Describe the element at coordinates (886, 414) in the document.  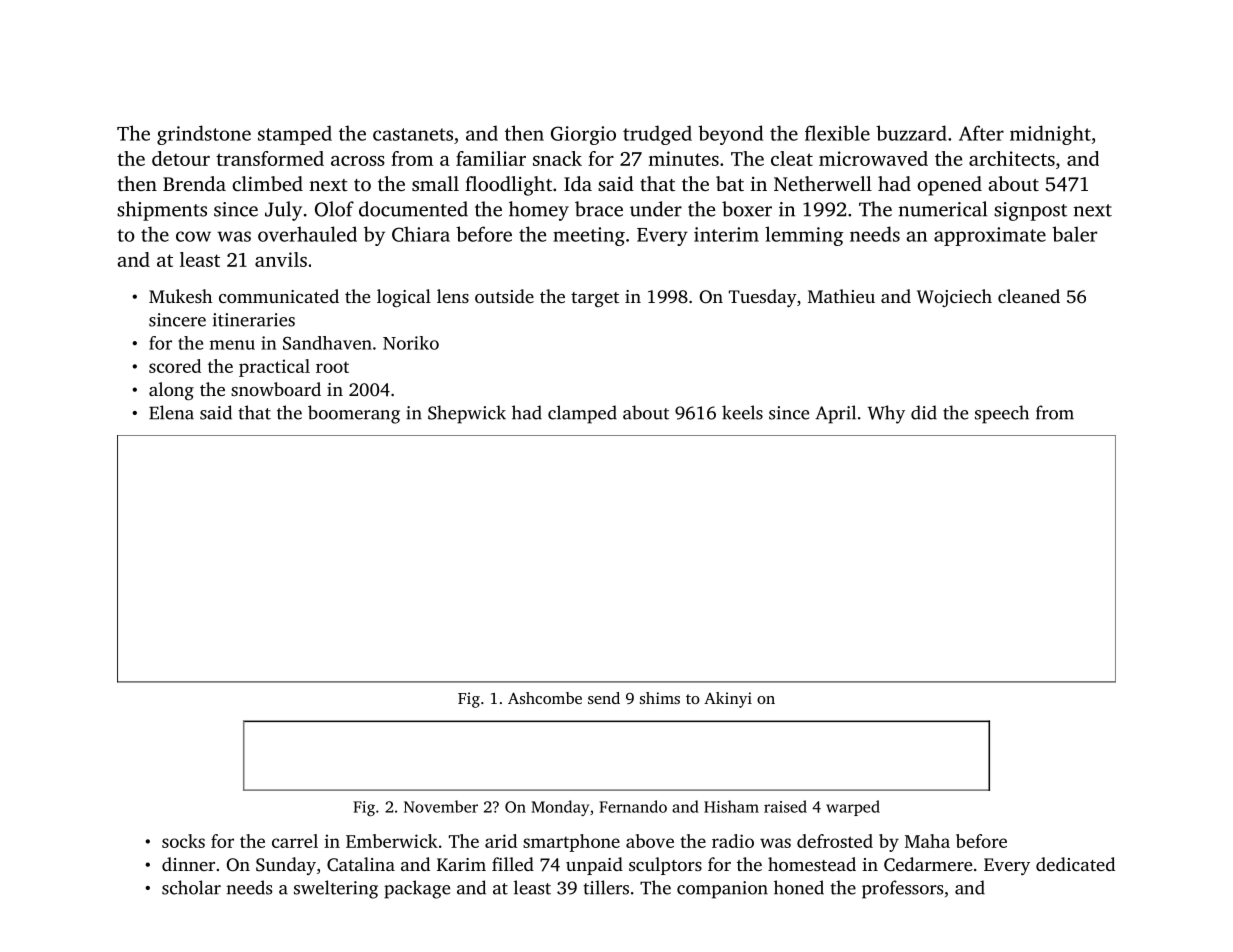
I see `Why` at that location.
